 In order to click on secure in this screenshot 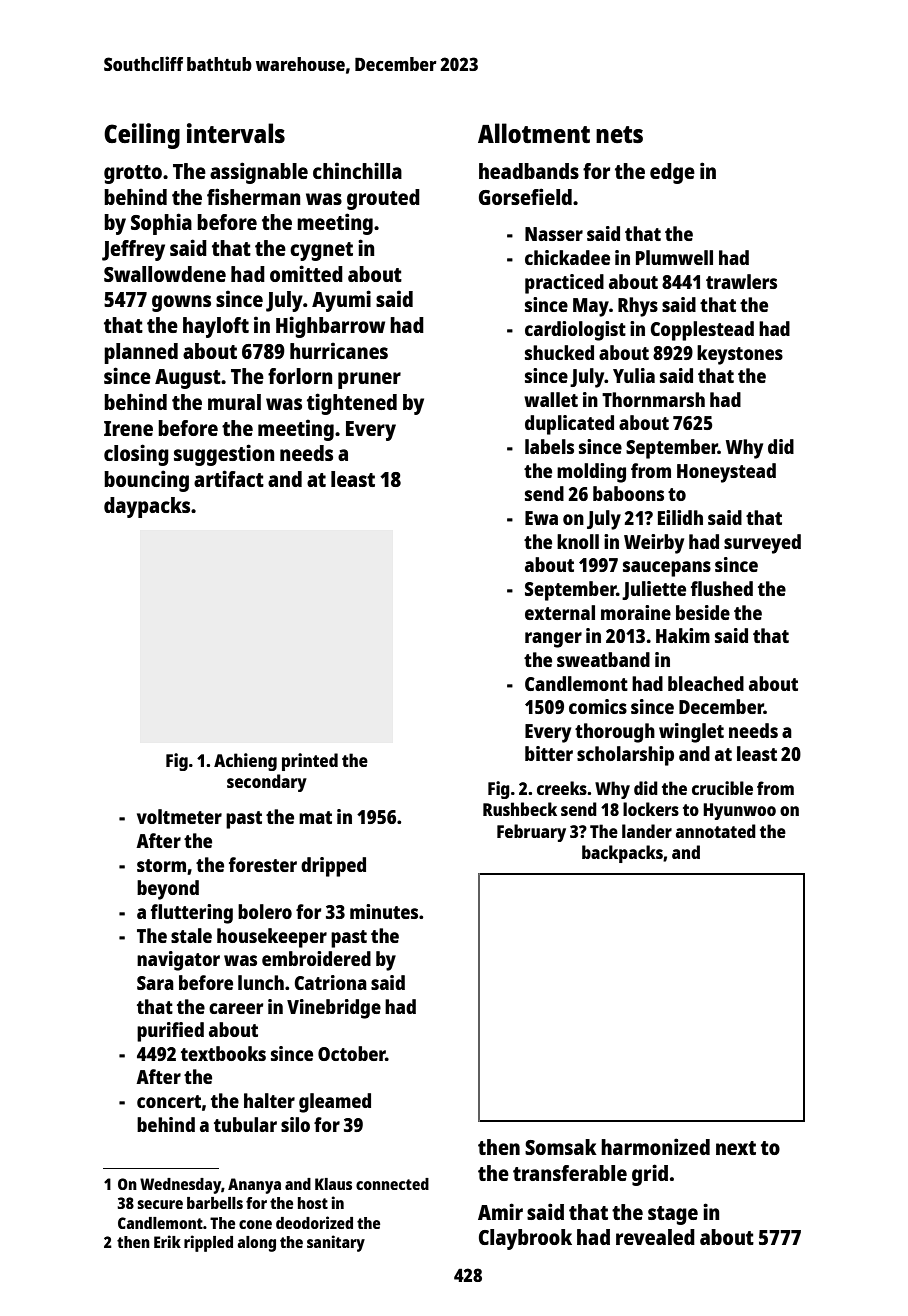, I will do `click(160, 1204)`.
